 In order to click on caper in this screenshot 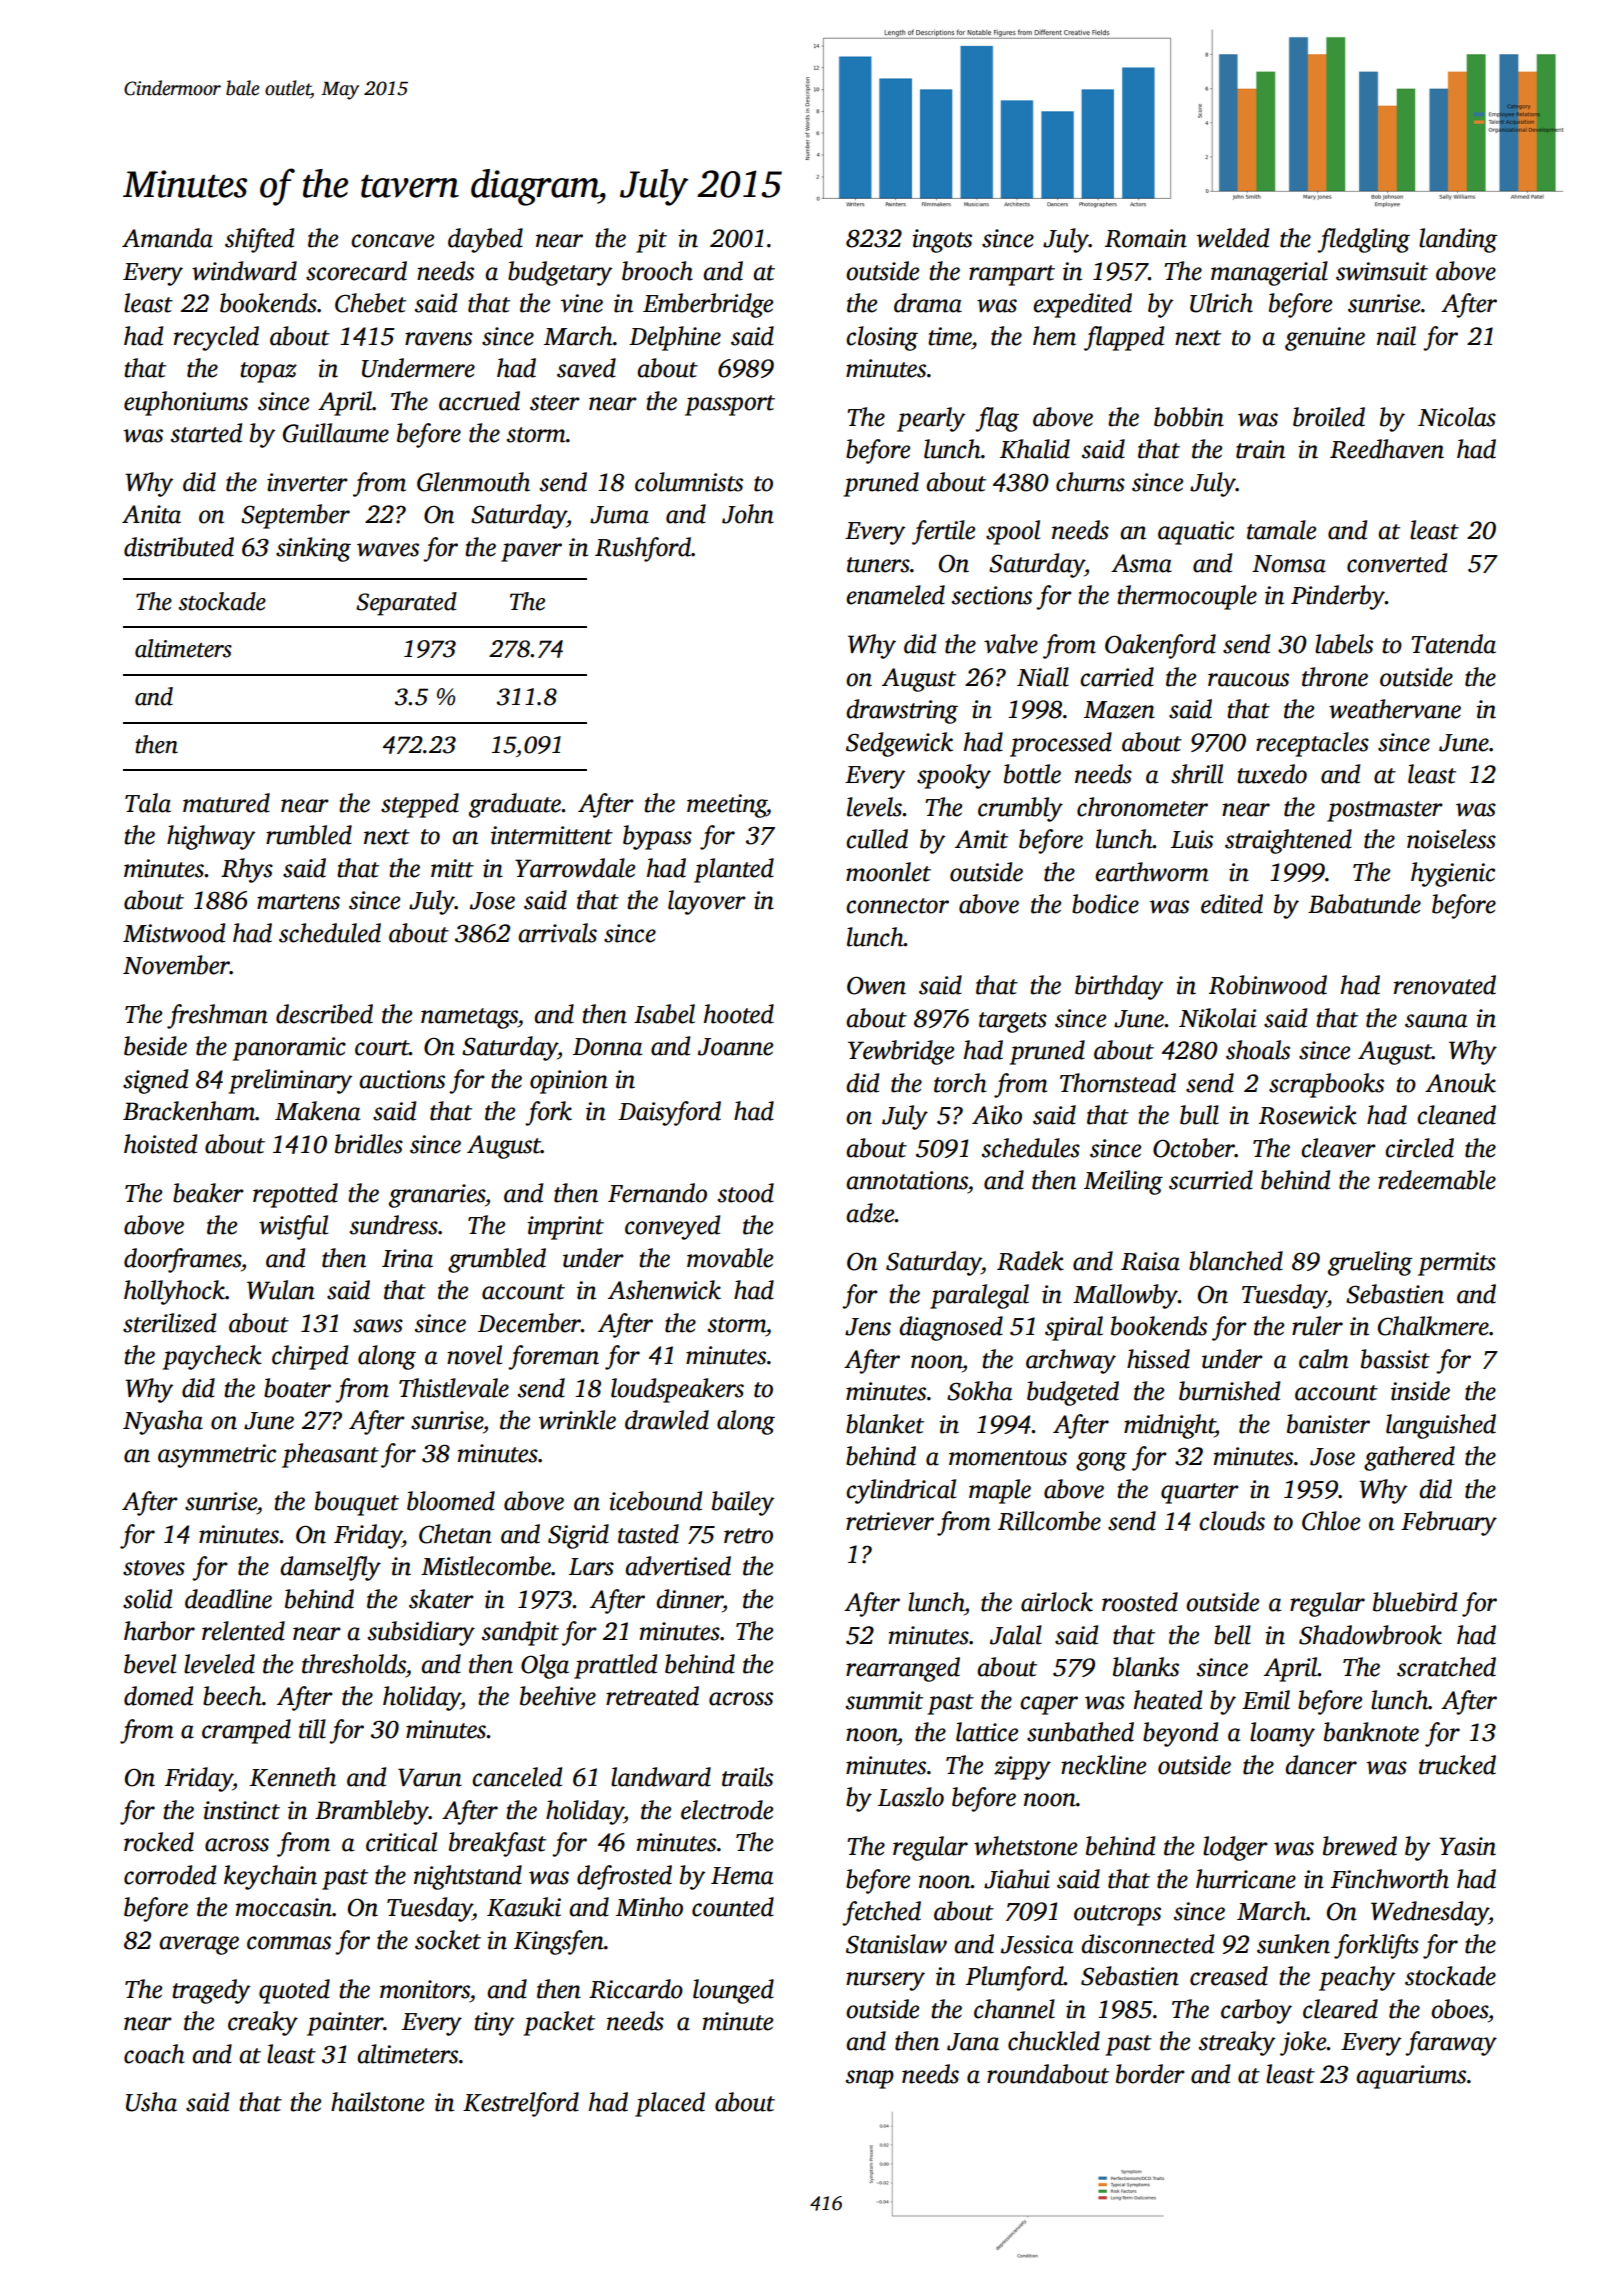, I will do `click(1049, 1705)`.
